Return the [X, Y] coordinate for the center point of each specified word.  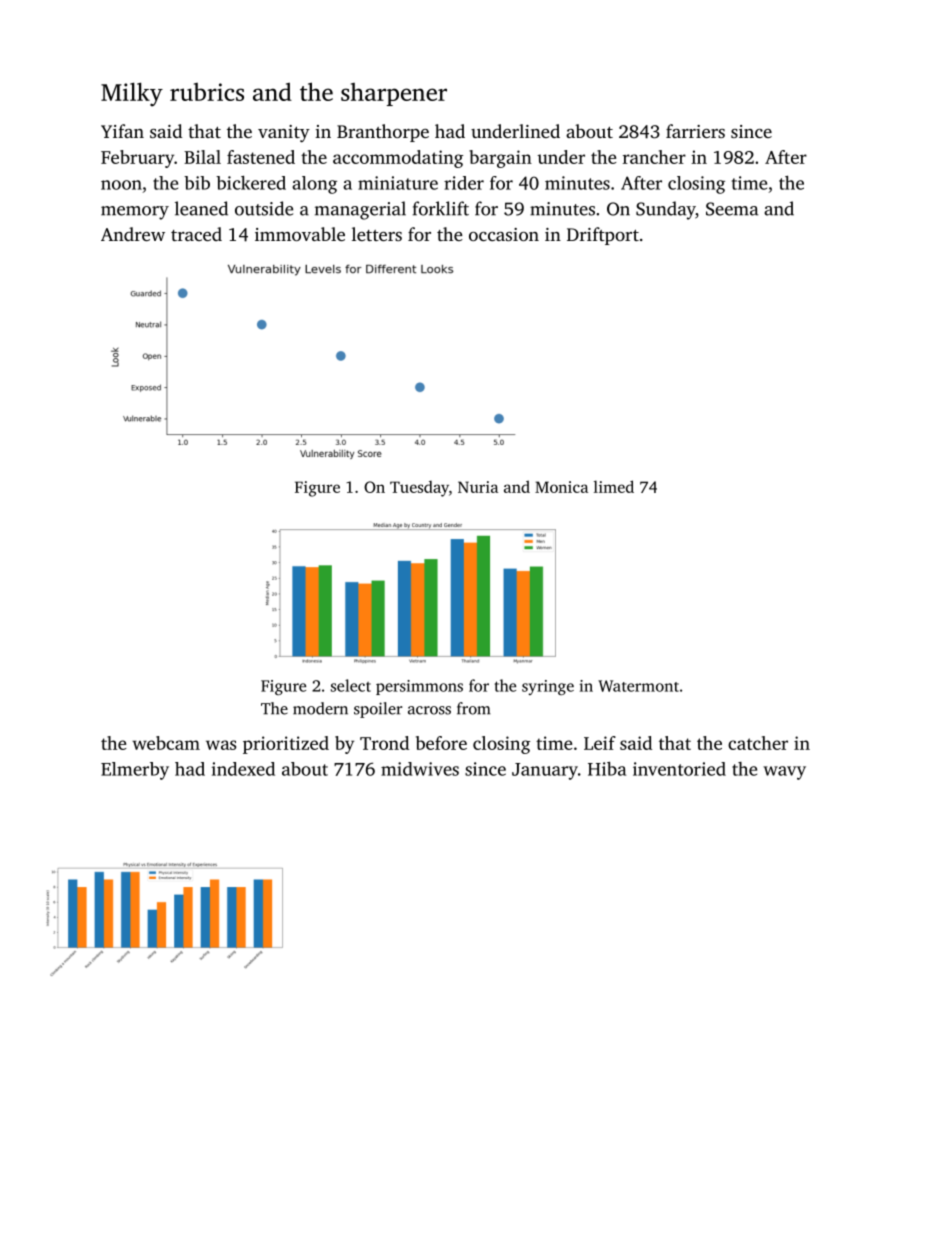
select [351, 685]
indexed [243, 769]
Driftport [603, 236]
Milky [132, 94]
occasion [504, 234]
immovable [300, 234]
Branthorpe [383, 133]
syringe [548, 687]
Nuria [478, 487]
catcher [758, 743]
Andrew [133, 234]
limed [614, 486]
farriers [695, 131]
